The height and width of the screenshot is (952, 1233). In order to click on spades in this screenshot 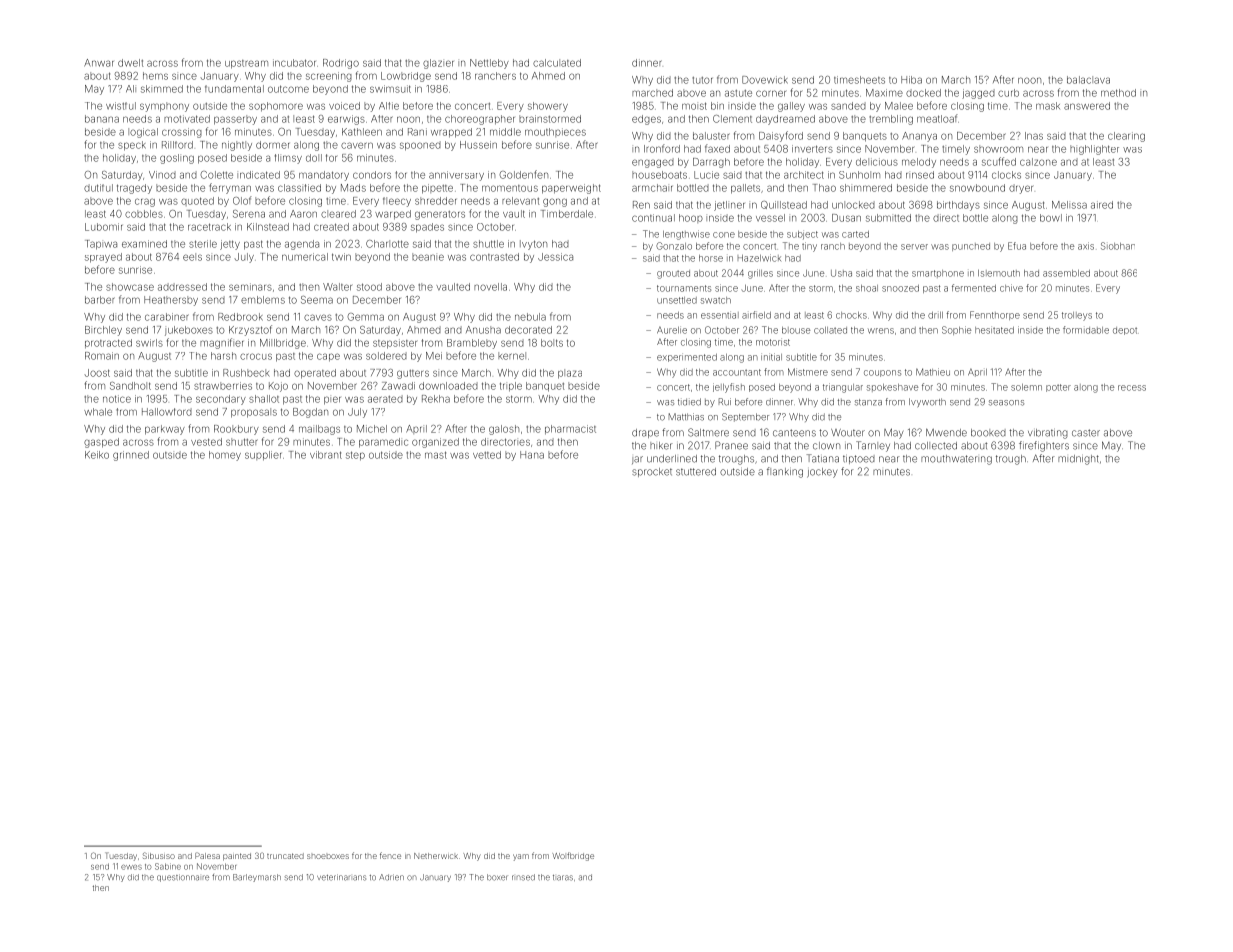, I will do `click(427, 228)`.
